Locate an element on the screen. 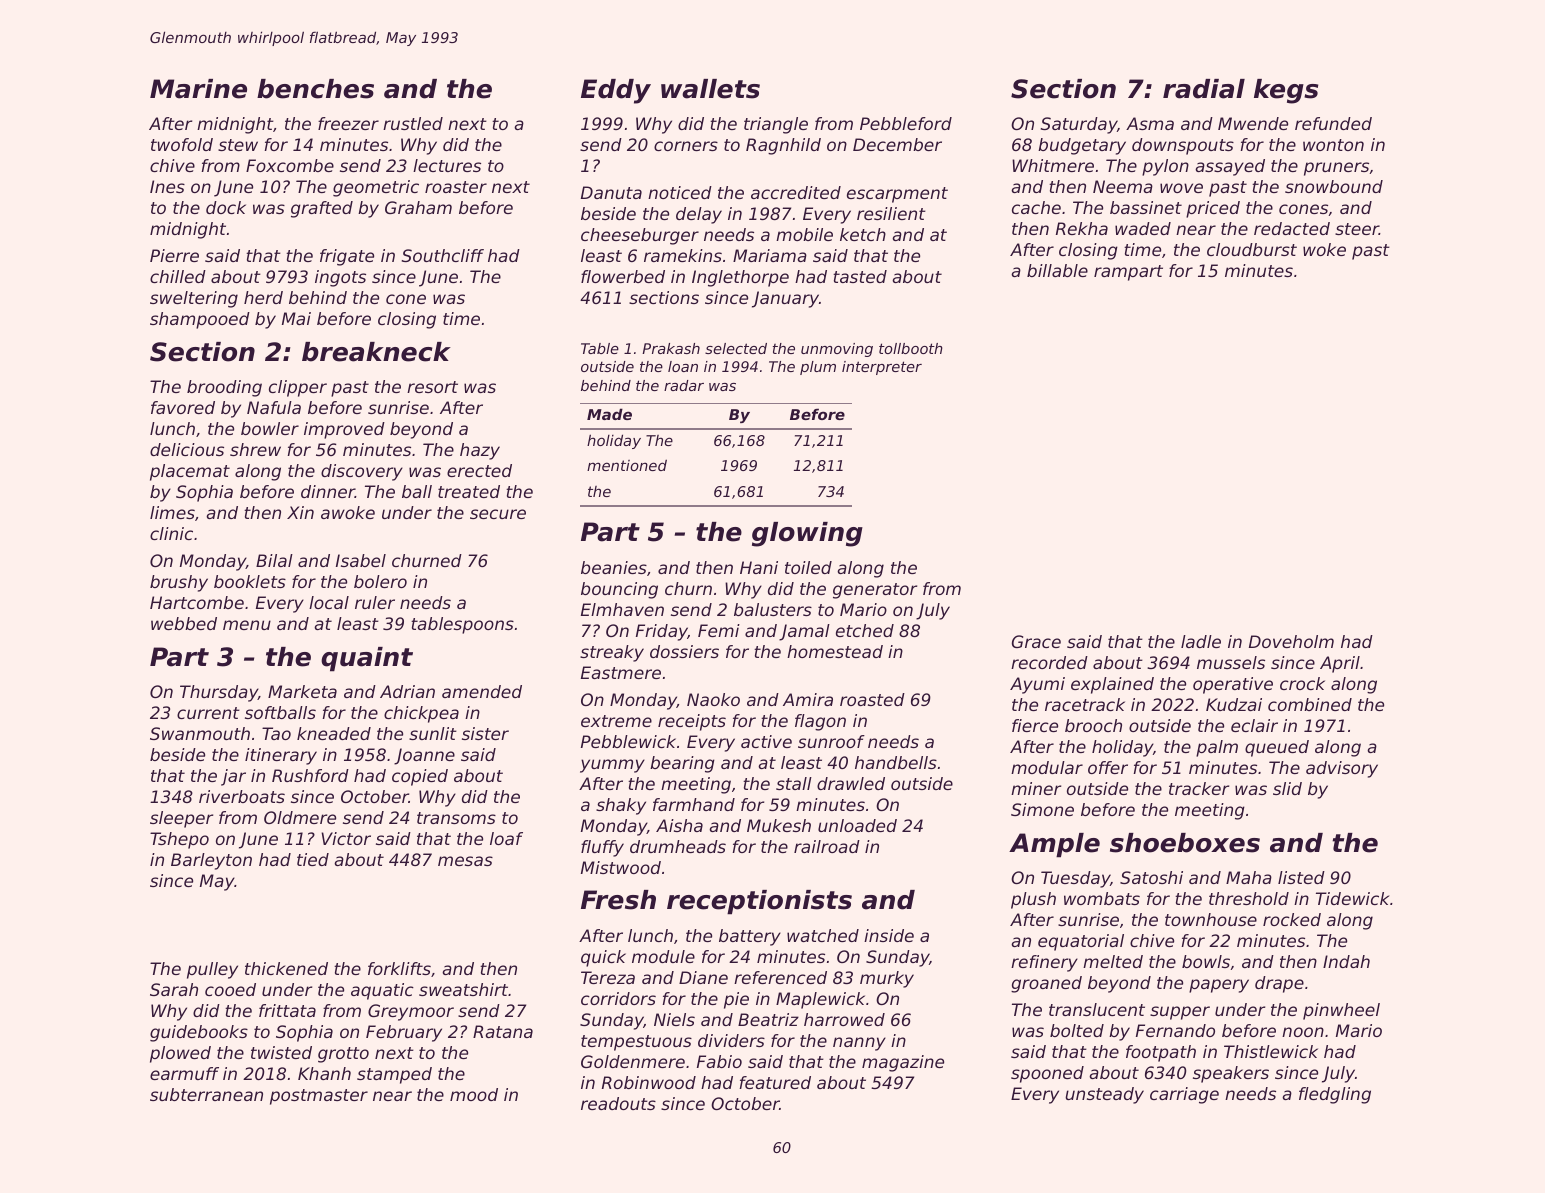  subterranean is located at coordinates (206, 1094).
